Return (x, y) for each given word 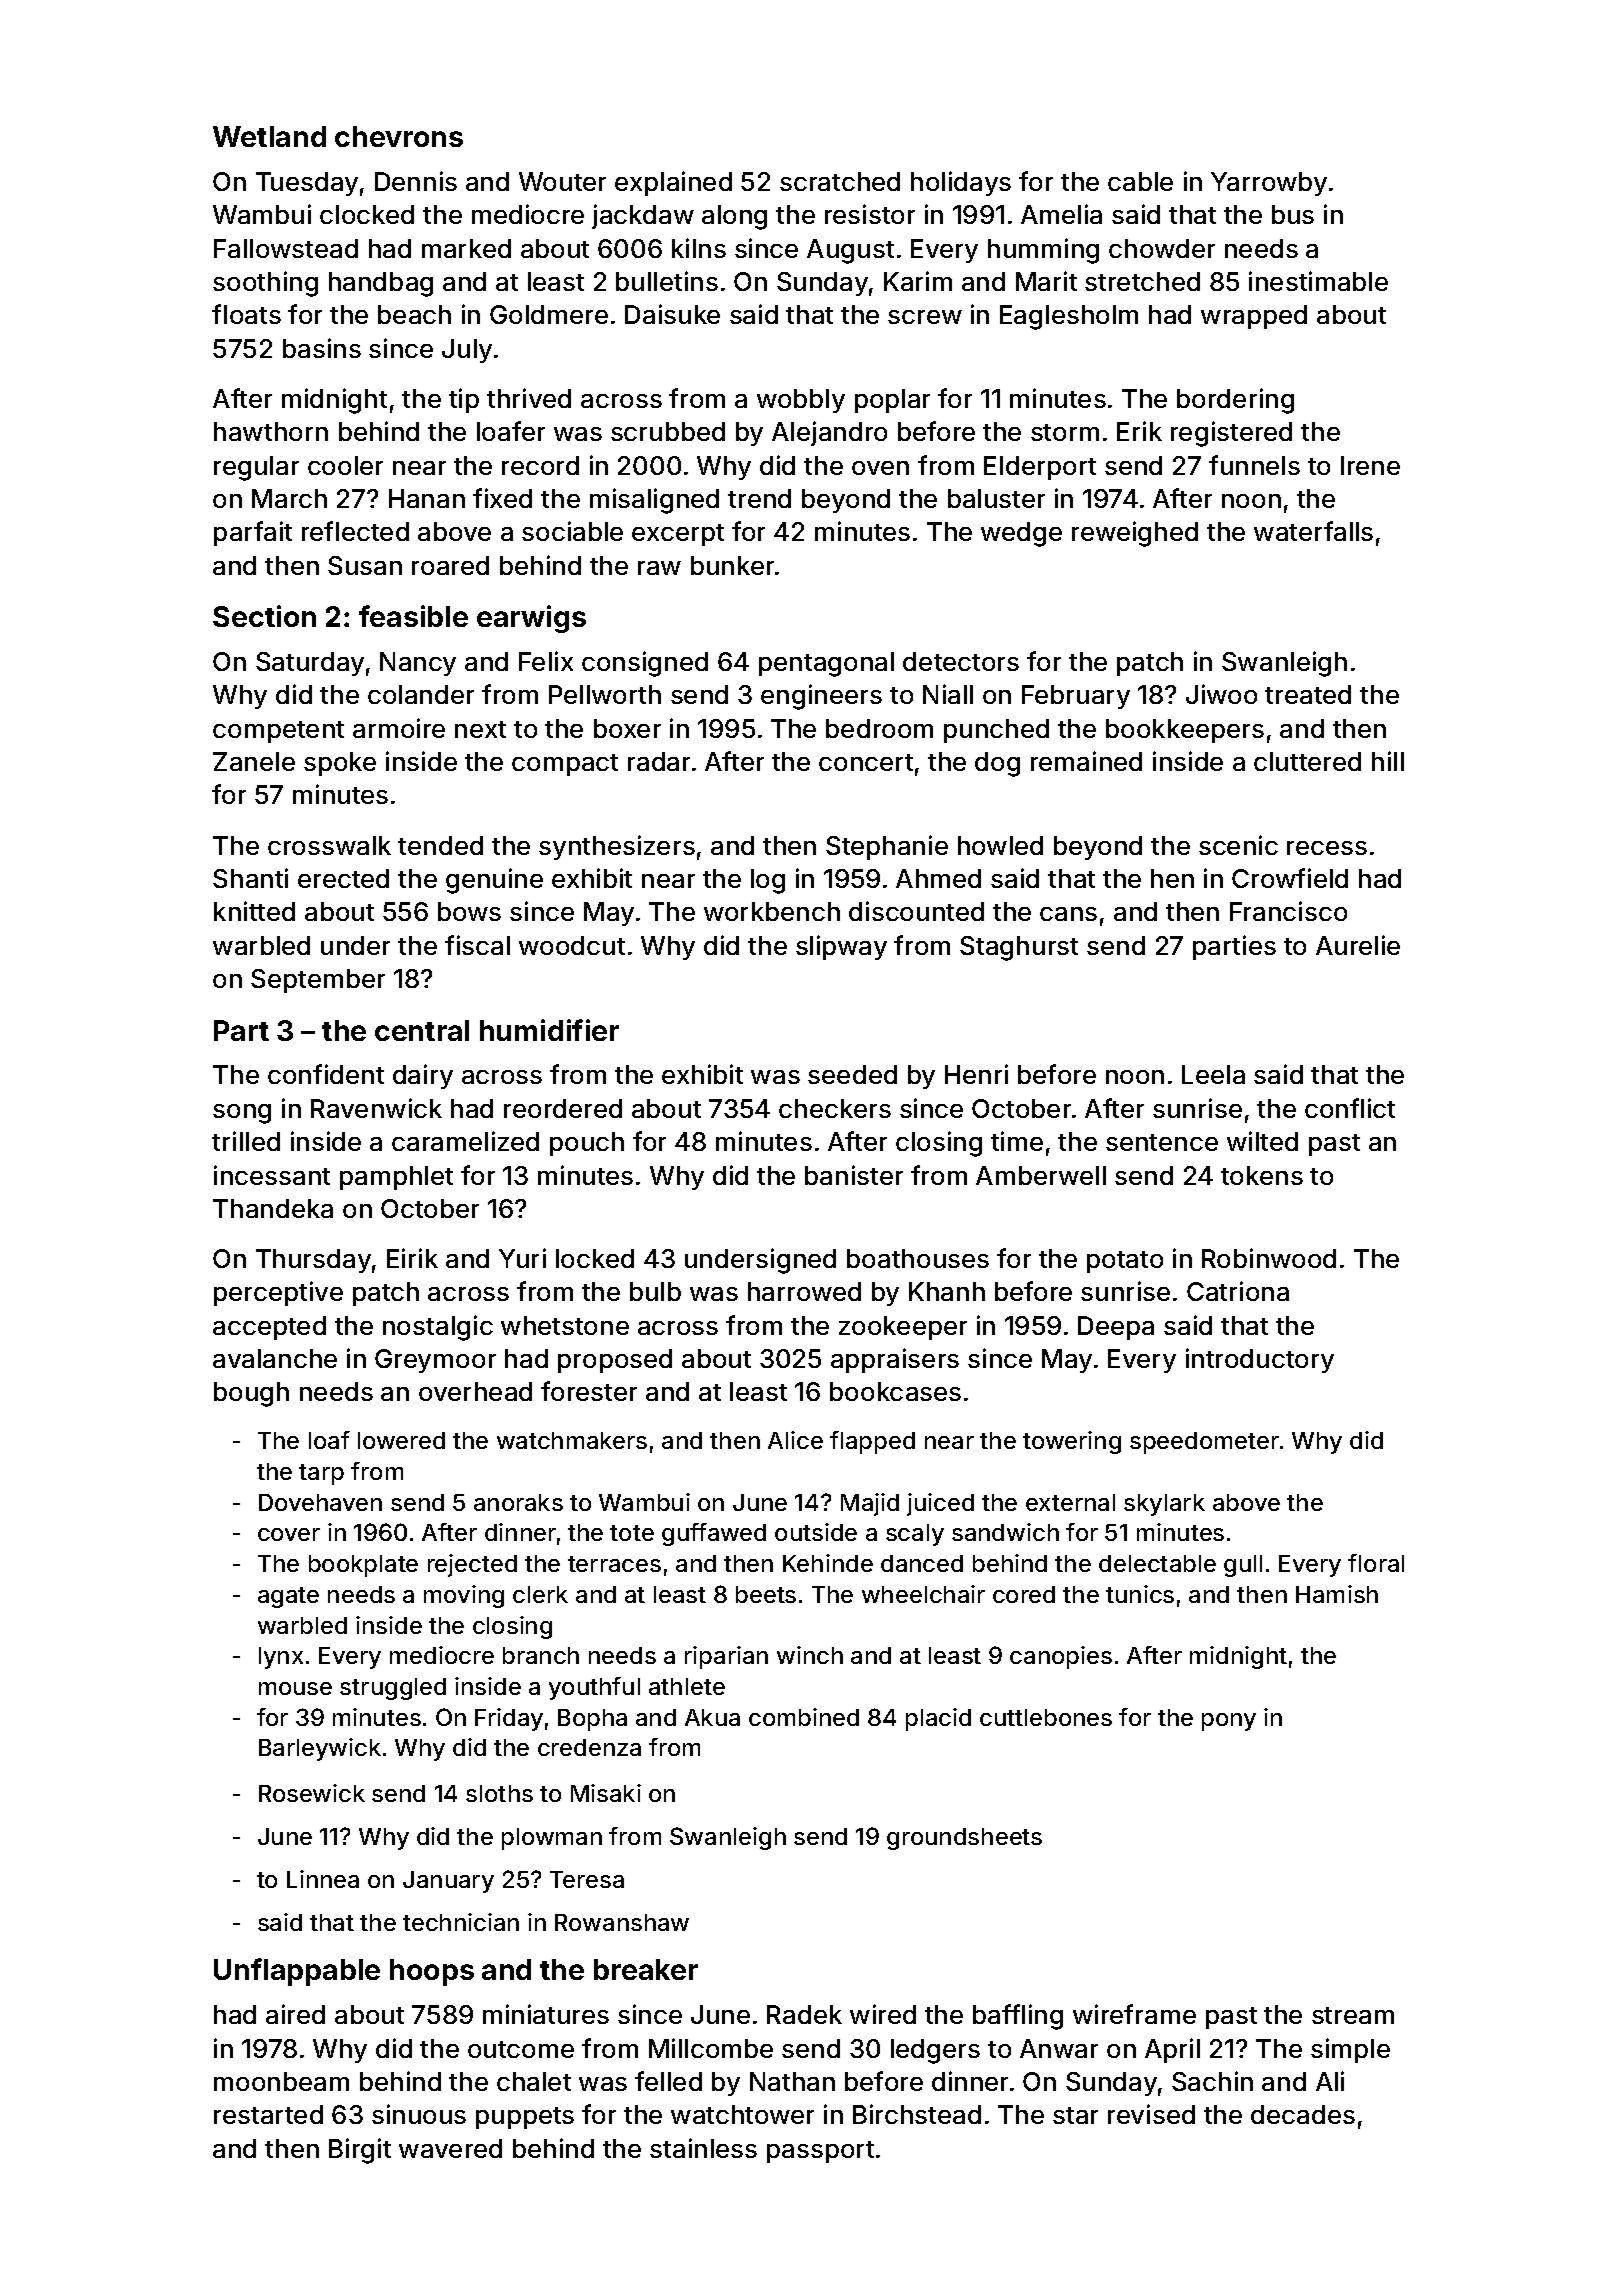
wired (883, 2014)
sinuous (419, 2114)
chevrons (399, 136)
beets (766, 1594)
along (734, 217)
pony (1229, 1722)
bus (1293, 214)
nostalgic (438, 1328)
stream (1353, 2015)
